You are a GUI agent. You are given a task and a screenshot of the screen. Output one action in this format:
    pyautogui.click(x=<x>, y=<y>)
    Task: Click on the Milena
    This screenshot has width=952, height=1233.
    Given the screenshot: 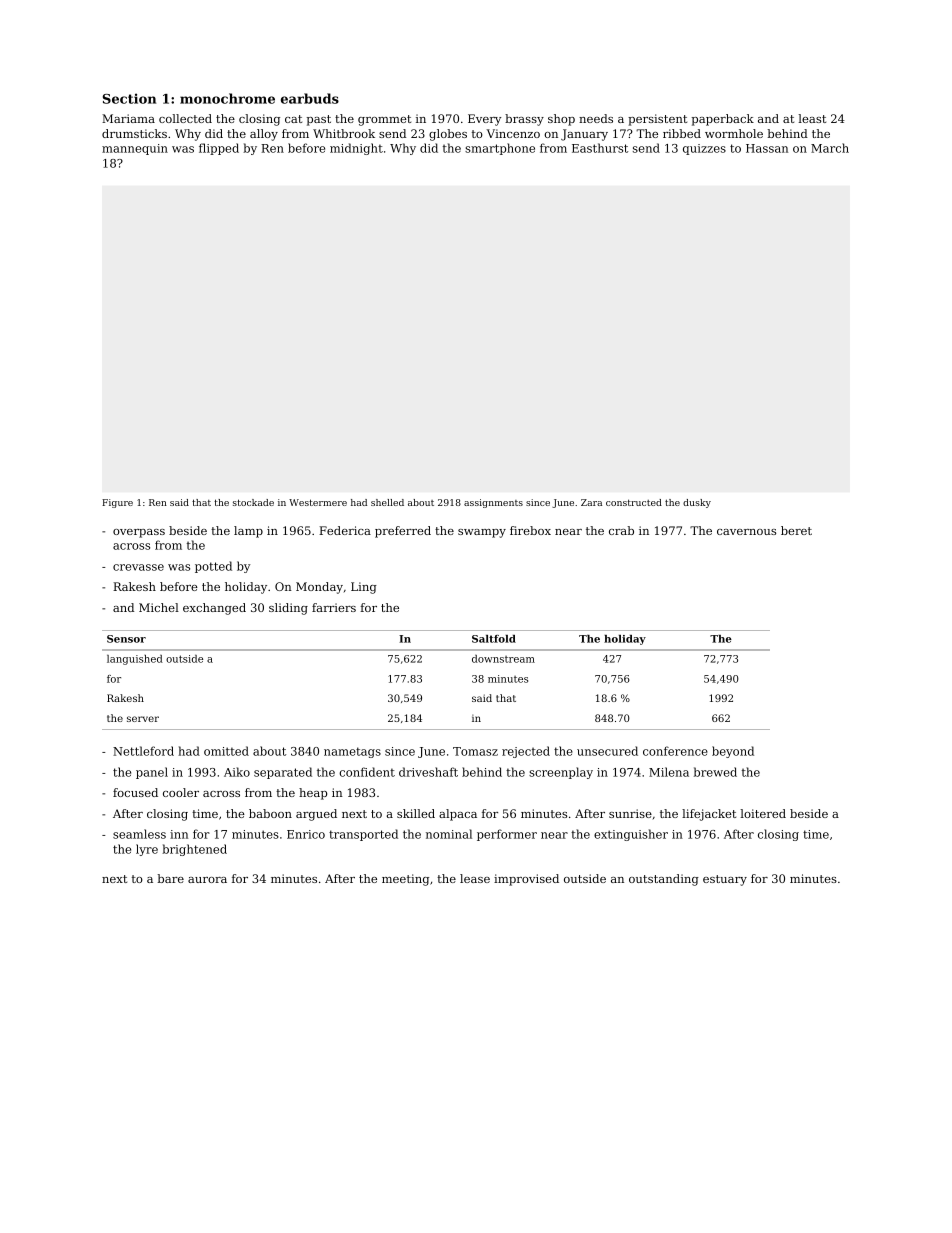 What is the action you would take?
    pyautogui.click(x=669, y=772)
